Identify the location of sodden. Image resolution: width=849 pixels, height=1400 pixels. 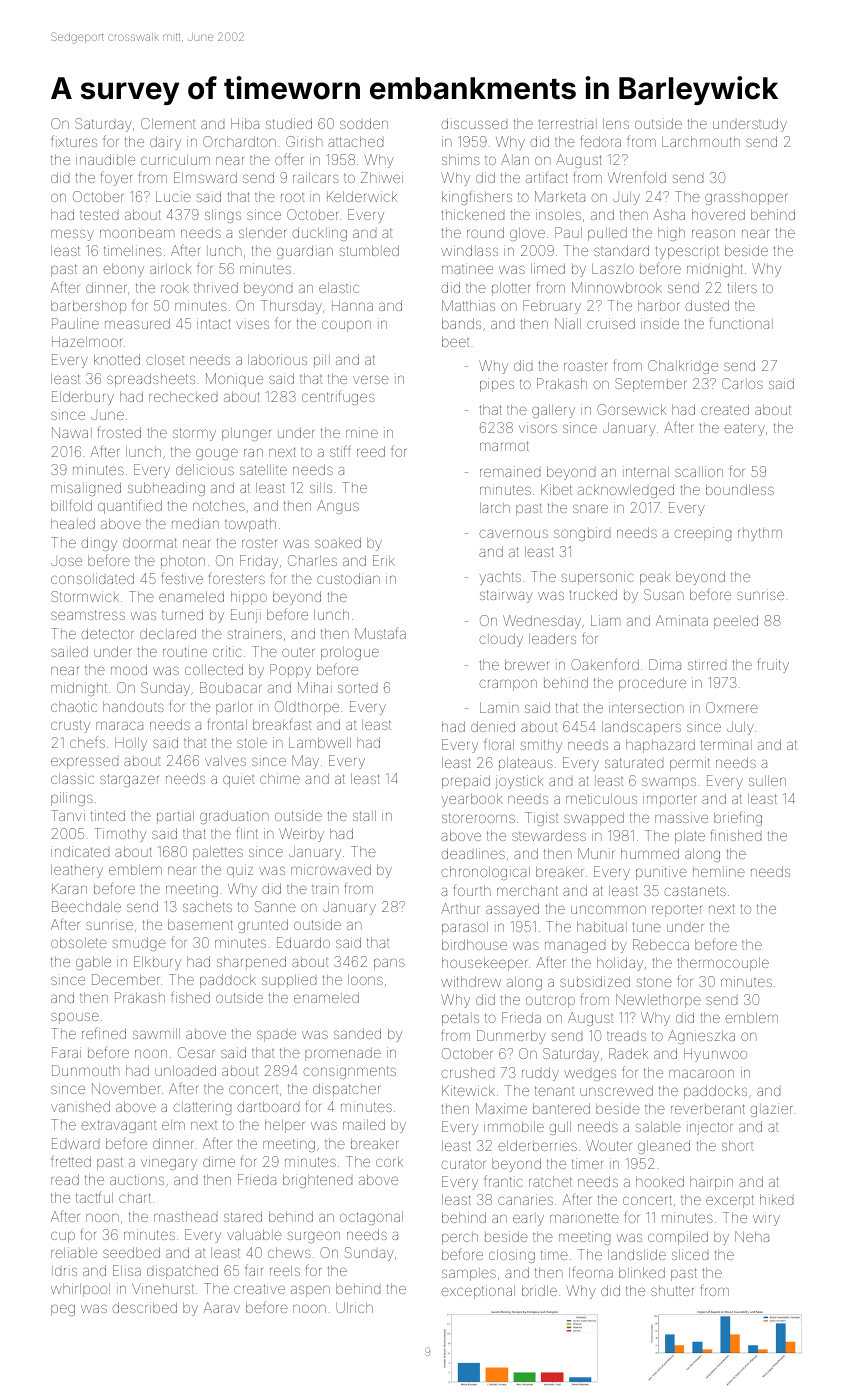
(364, 123).
